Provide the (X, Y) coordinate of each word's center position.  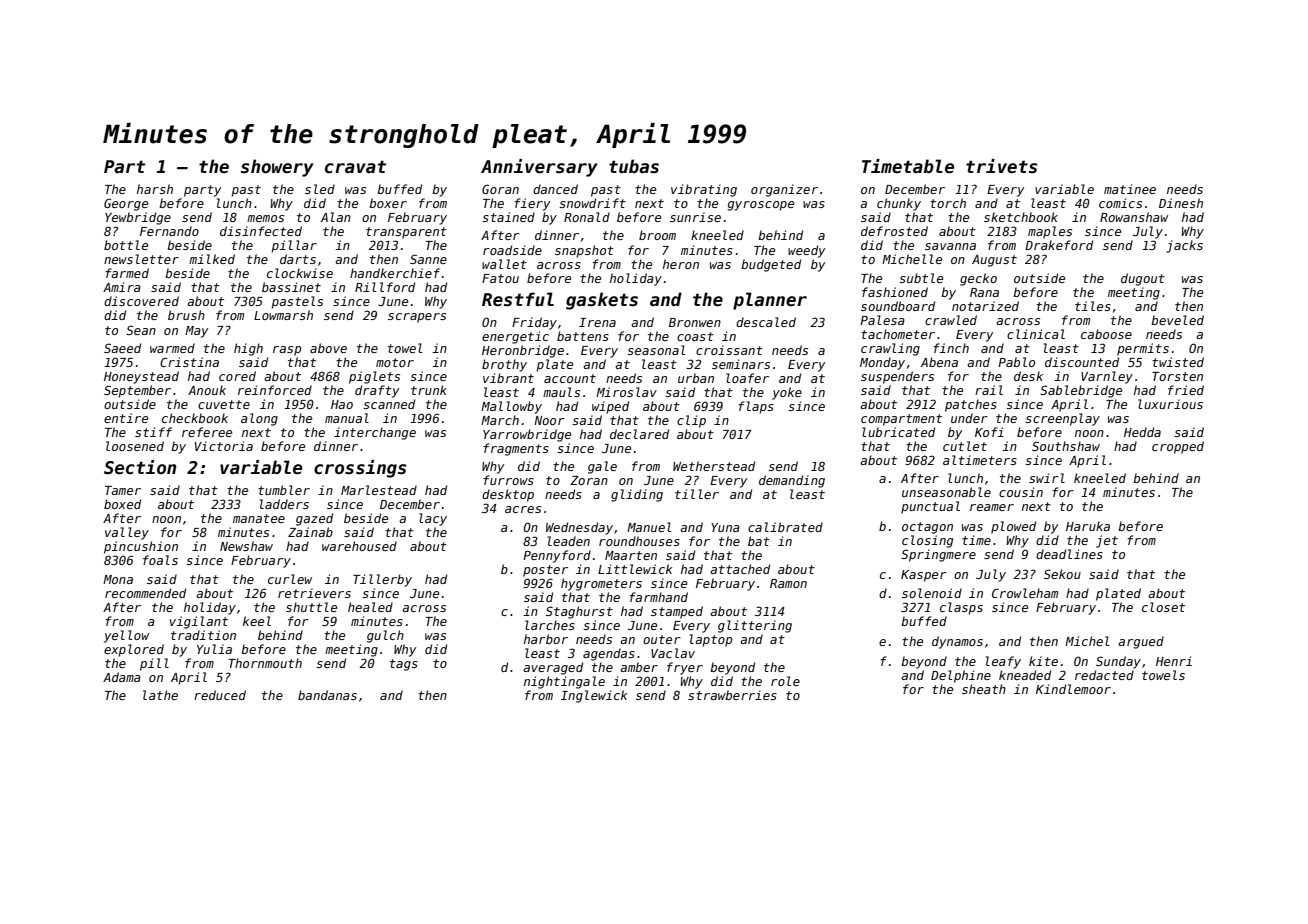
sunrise (695, 217)
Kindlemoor (1073, 689)
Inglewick (594, 696)
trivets (1002, 166)
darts (298, 259)
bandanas (327, 695)
